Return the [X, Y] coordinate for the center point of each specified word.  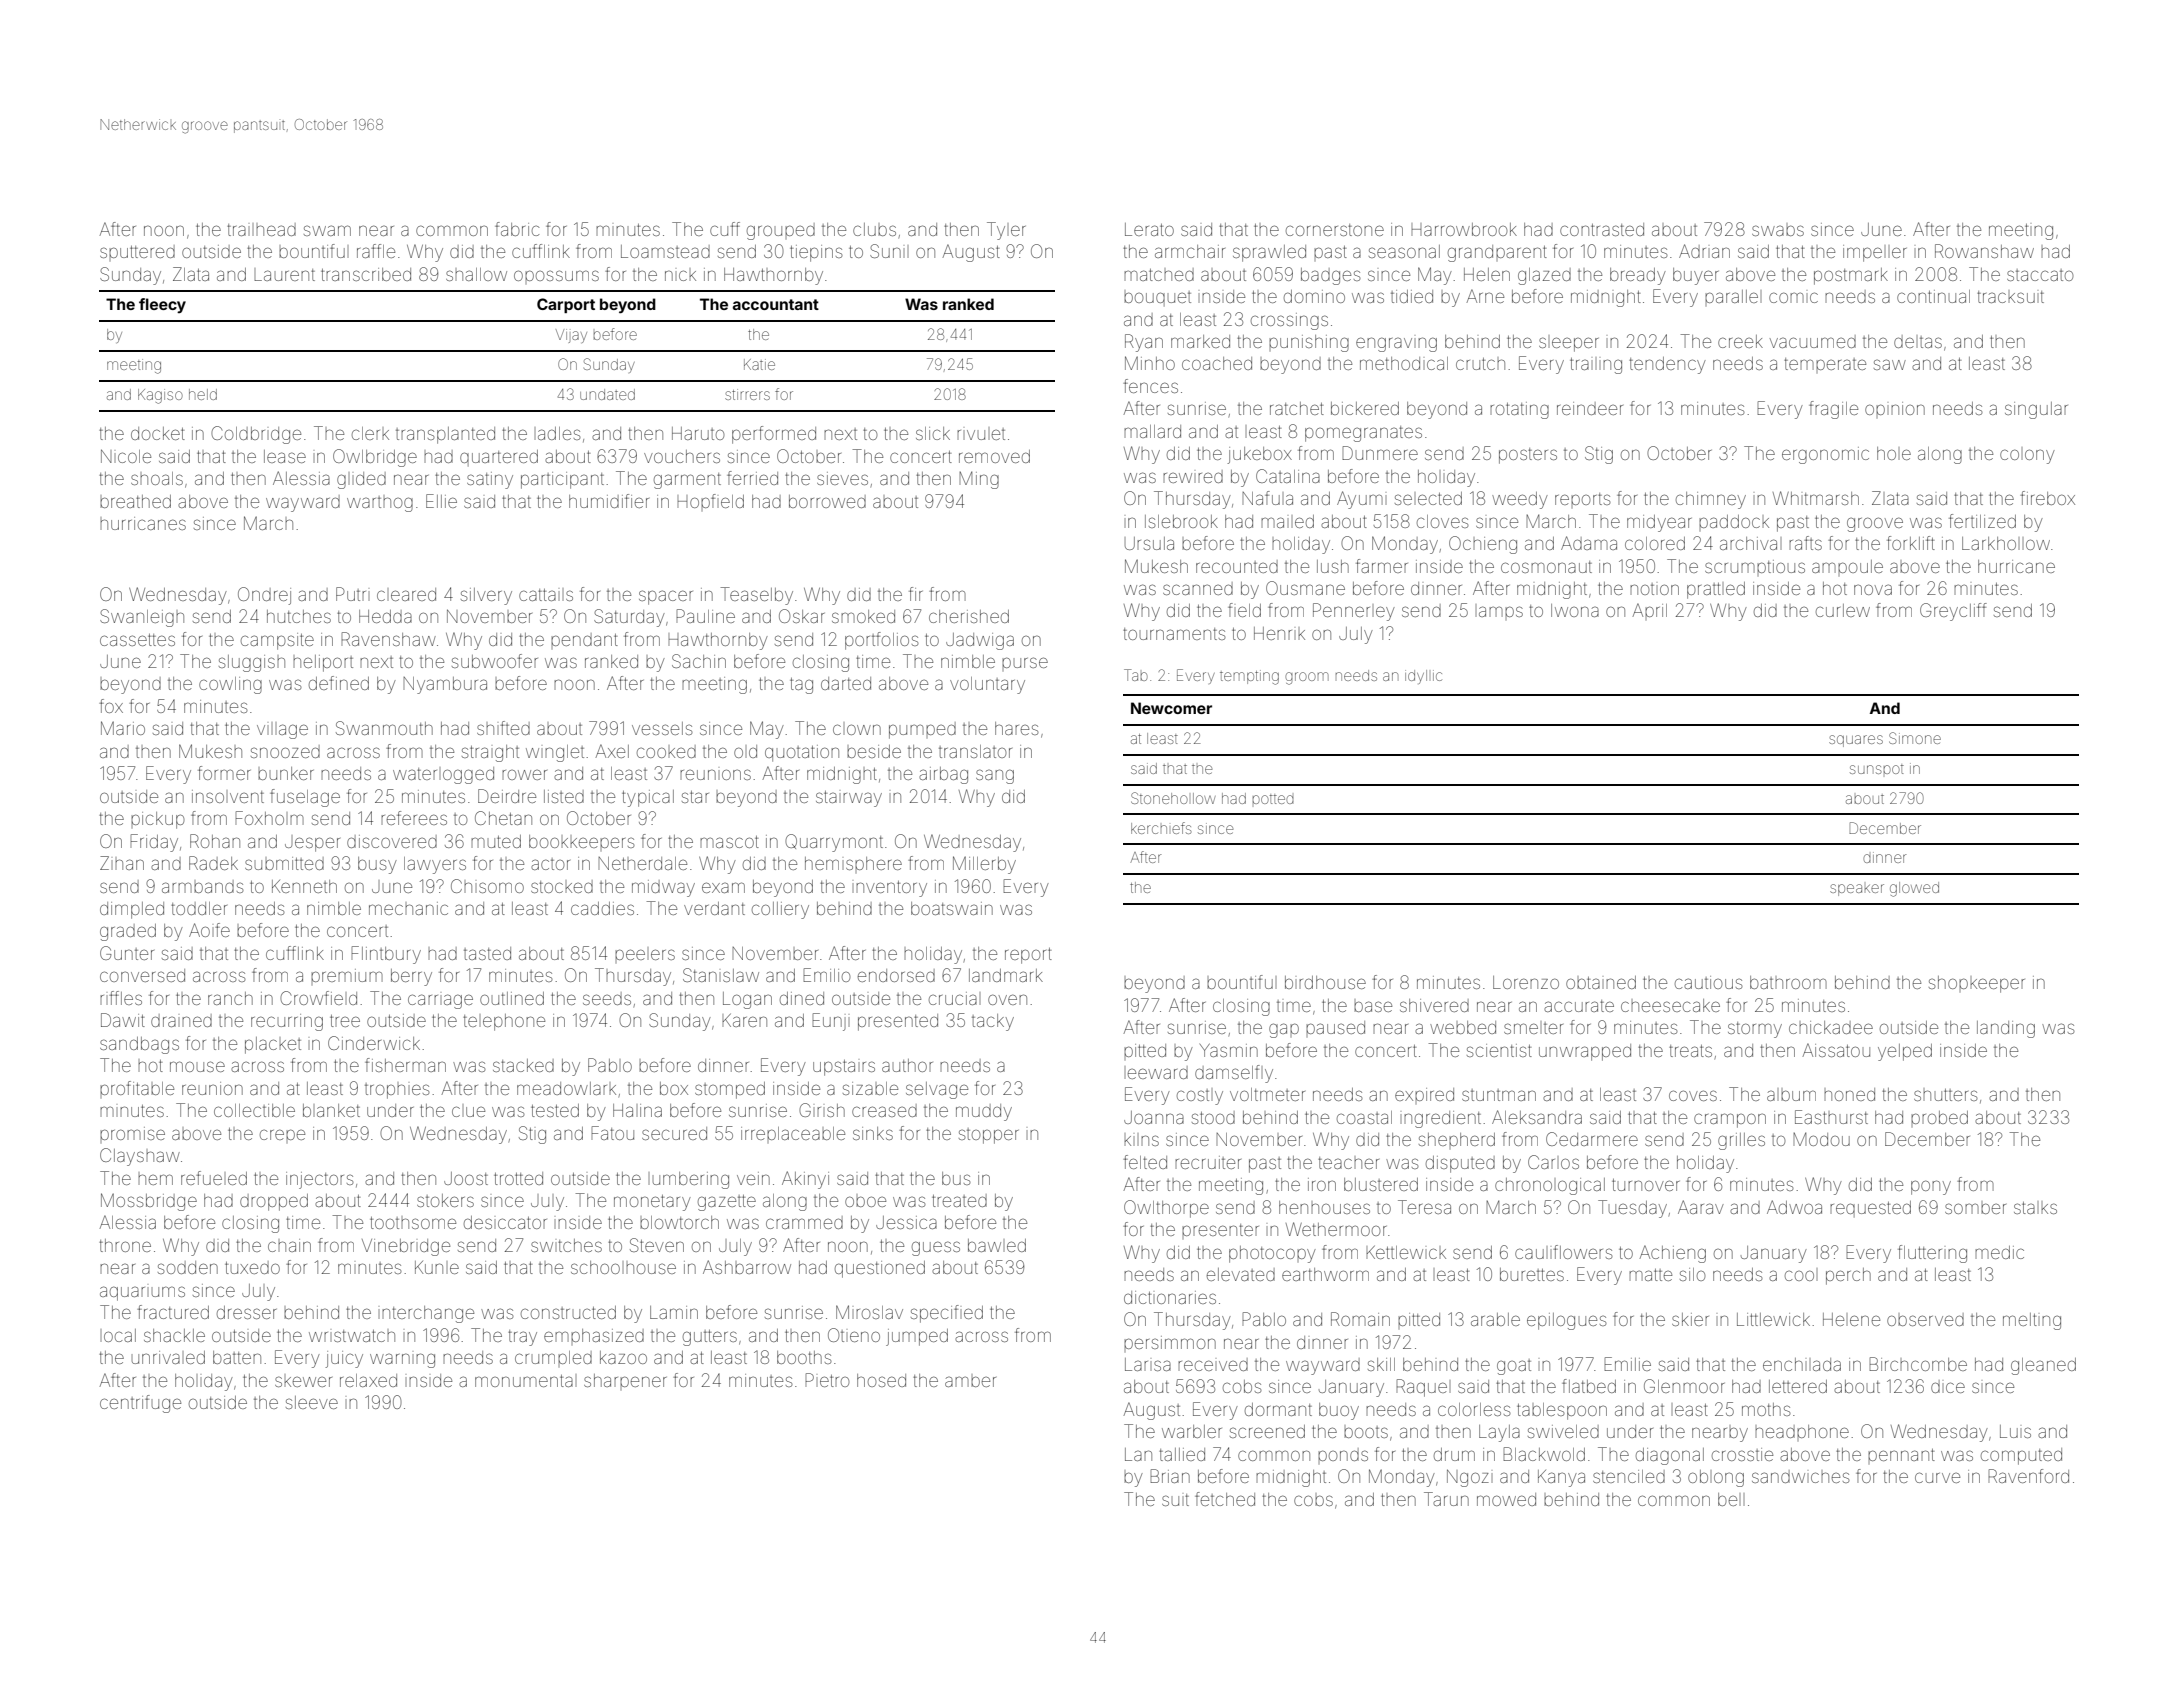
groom [1307, 678]
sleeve [312, 1402]
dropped [274, 1202]
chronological [1550, 1186]
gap [1284, 1030]
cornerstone [1335, 230]
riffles [121, 998]
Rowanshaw [1984, 251]
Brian [1170, 1476]
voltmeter [1267, 1094]
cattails [546, 595]
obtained [1601, 982]
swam [327, 230]
